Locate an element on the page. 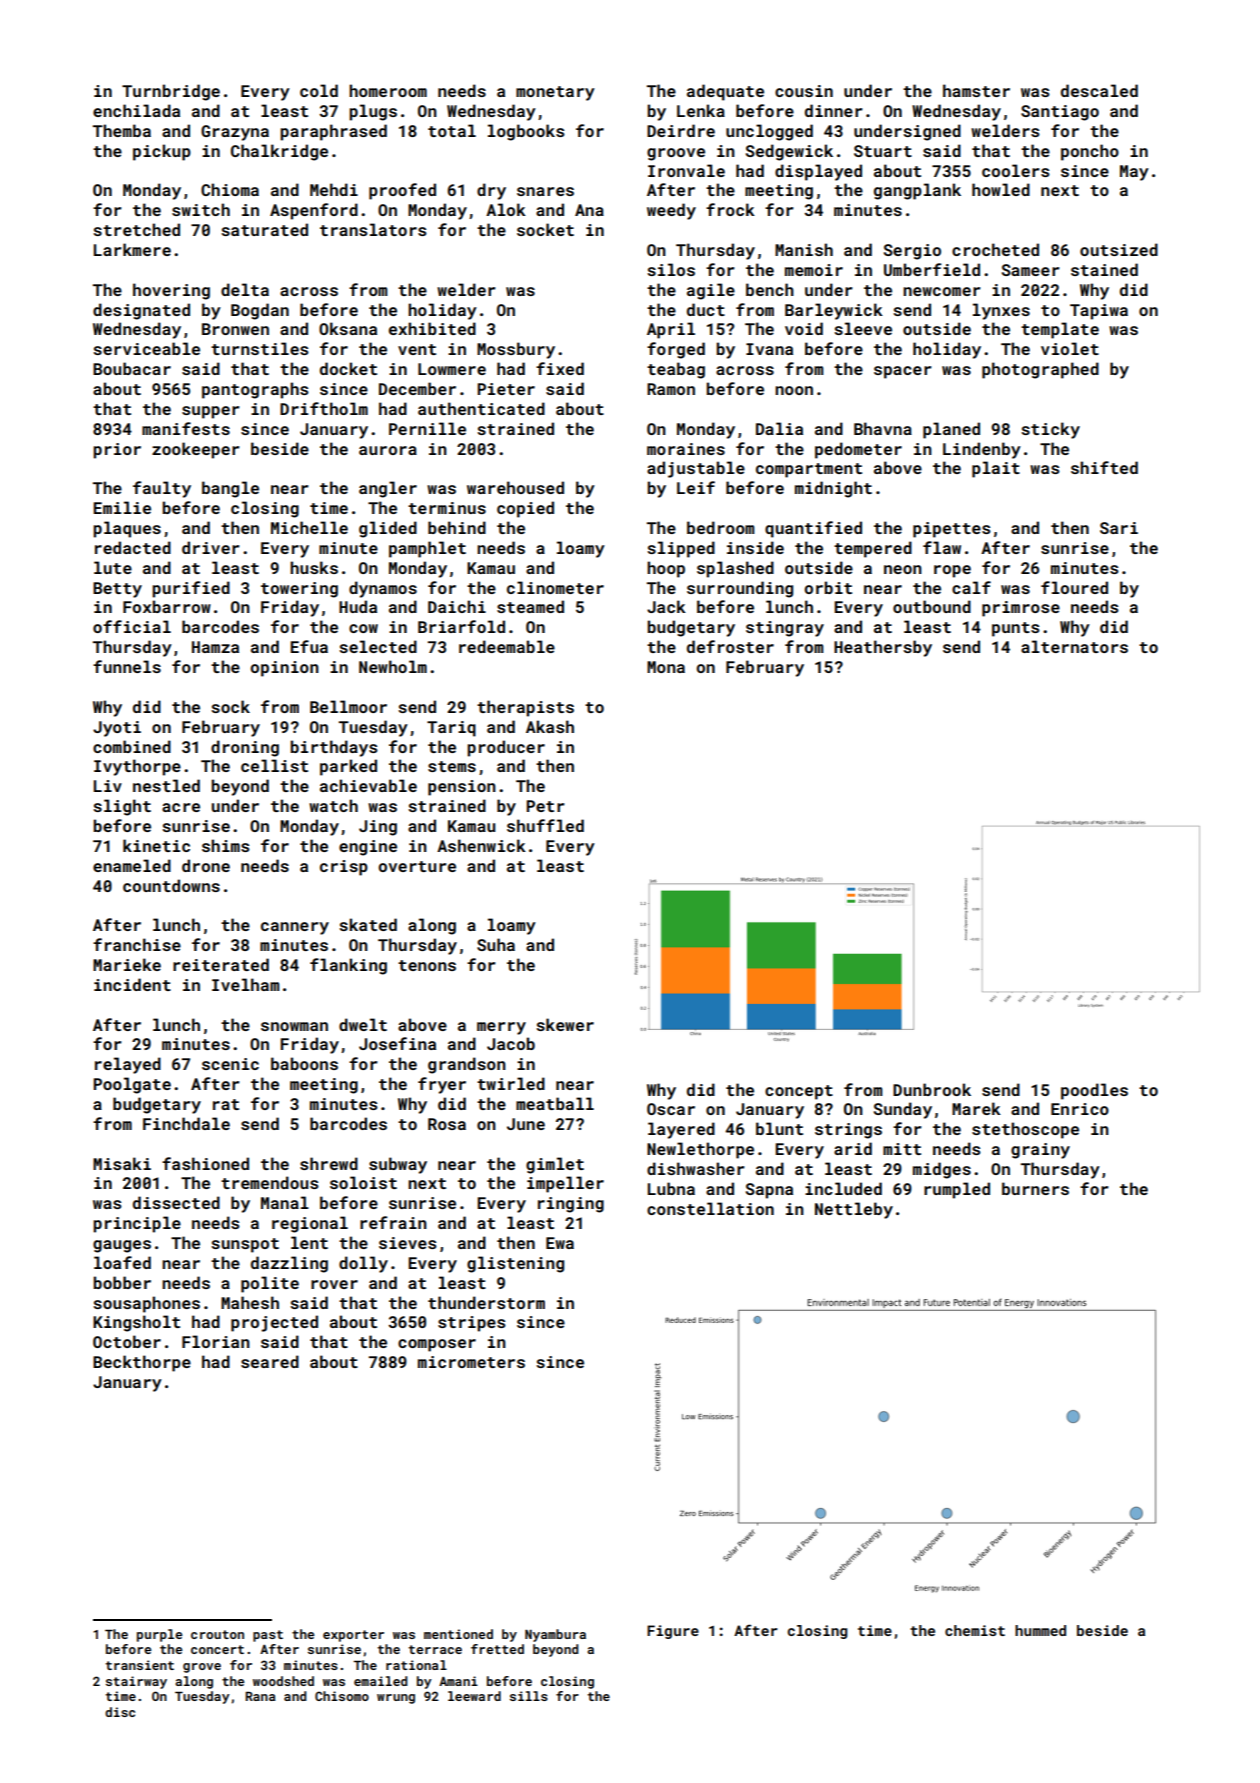 This document has width=1260, height=1783. cold is located at coordinates (319, 90).
